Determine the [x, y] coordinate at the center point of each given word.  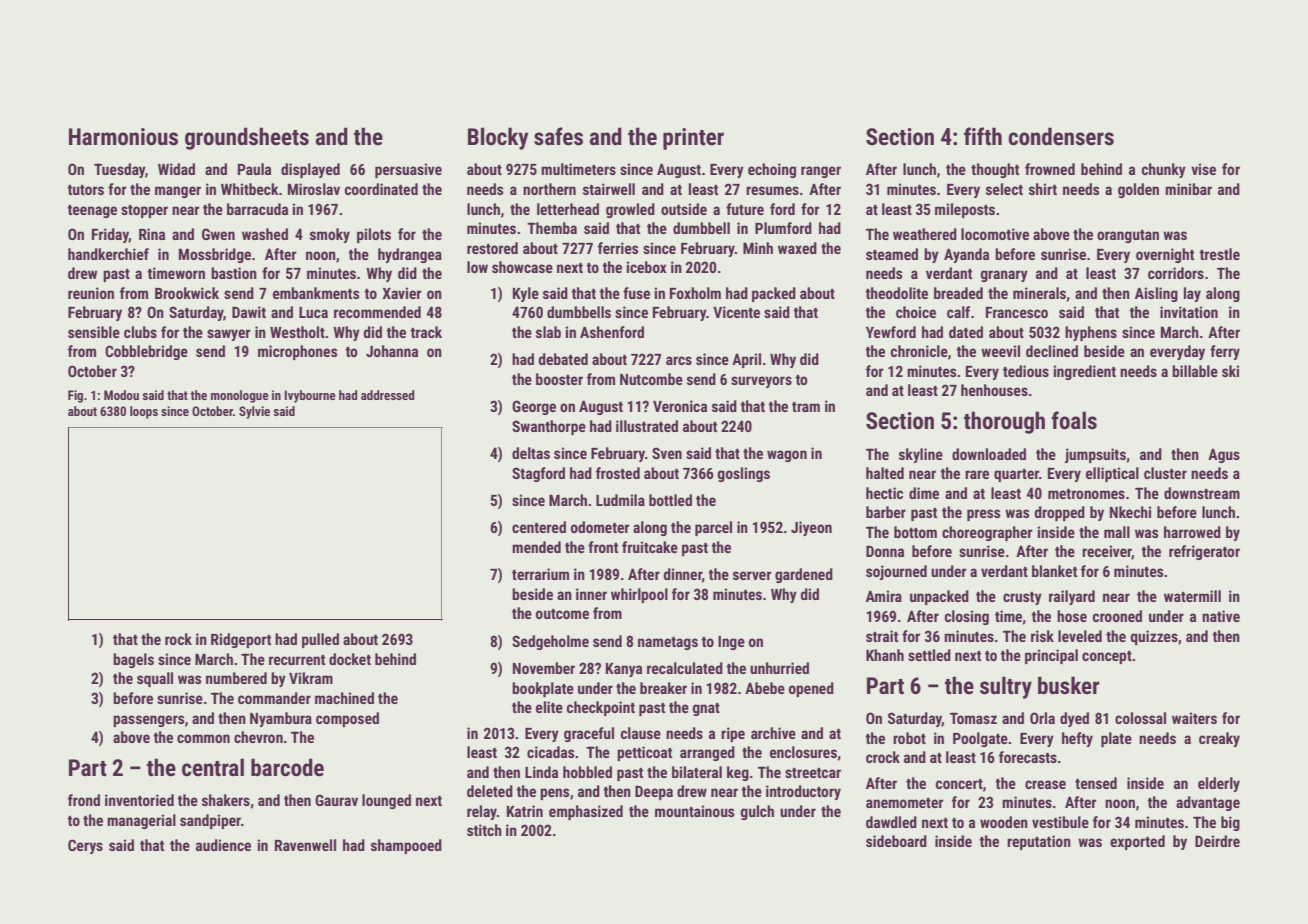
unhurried [779, 668]
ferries [618, 248]
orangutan [1128, 236]
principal [1051, 656]
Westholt [297, 332]
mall [1117, 532]
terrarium [540, 574]
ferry [1225, 352]
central [213, 767]
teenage [92, 211]
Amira [884, 596]
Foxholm [695, 293]
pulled [320, 640]
